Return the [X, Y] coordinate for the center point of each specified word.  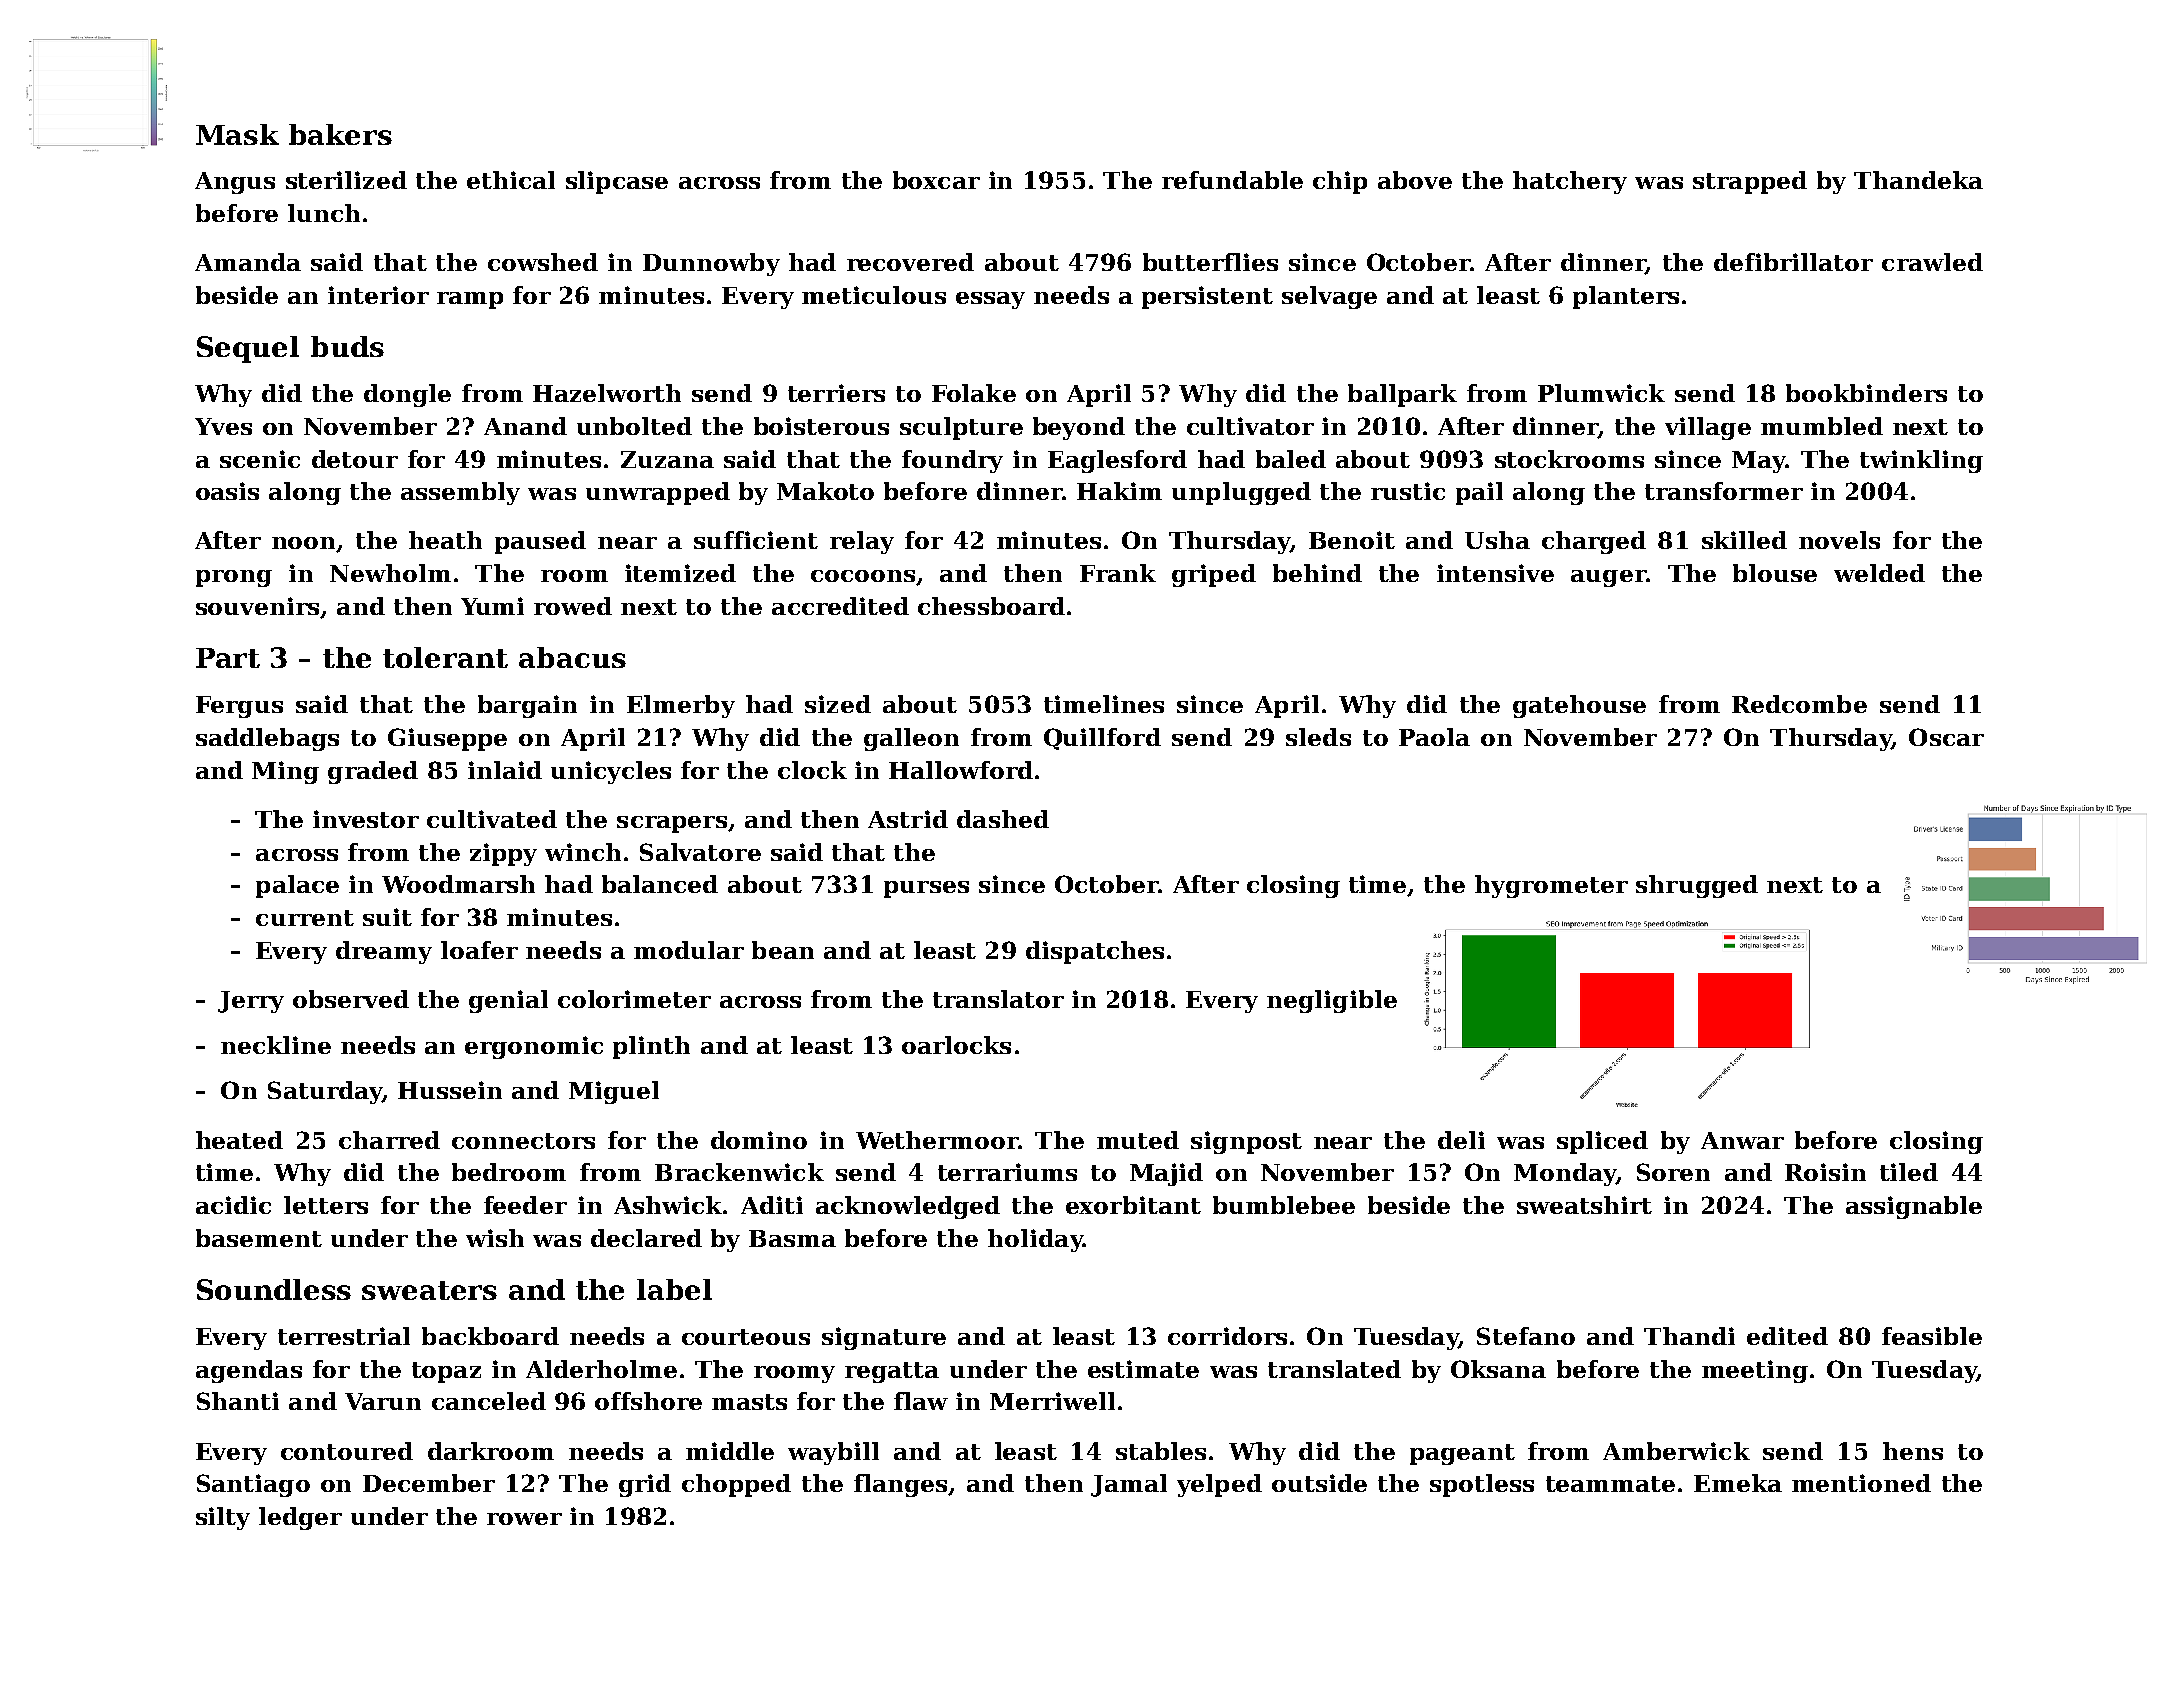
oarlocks [956, 1045]
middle [730, 1451]
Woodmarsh [458, 884]
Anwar [1742, 1140]
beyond [1079, 428]
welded [1879, 573]
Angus [235, 183]
